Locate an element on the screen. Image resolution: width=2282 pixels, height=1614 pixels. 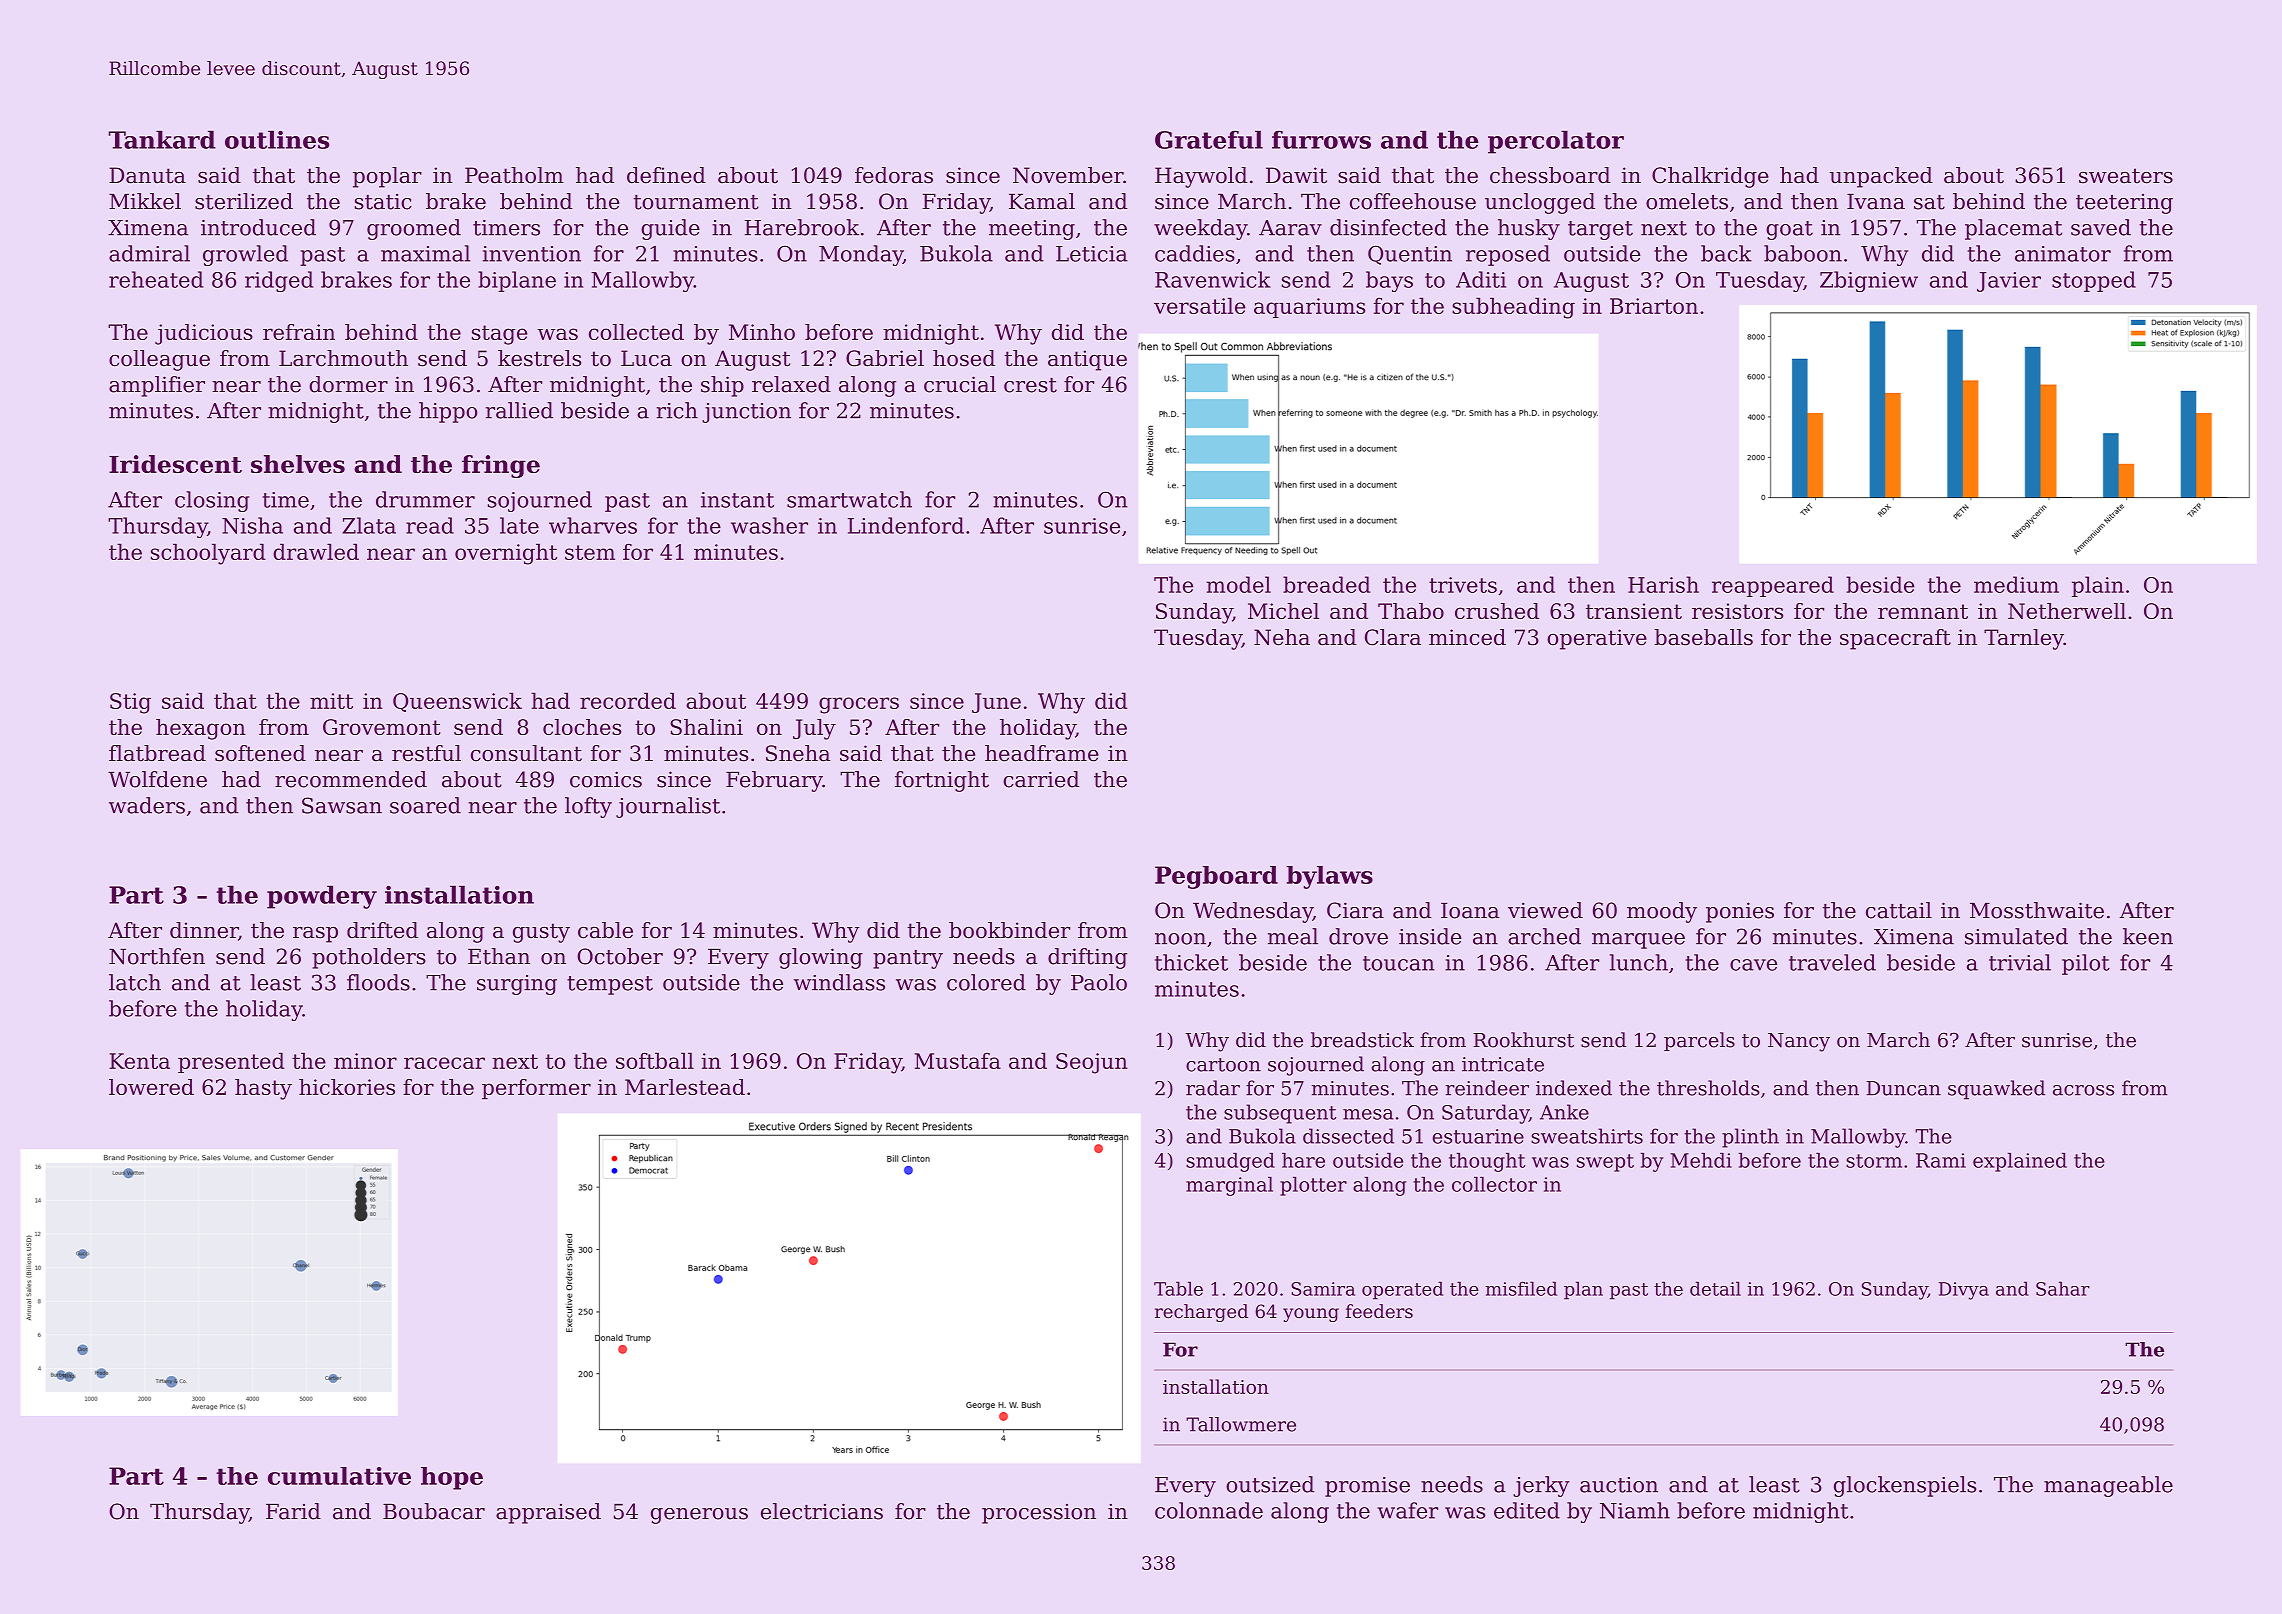
Briarton is located at coordinates (1654, 306).
